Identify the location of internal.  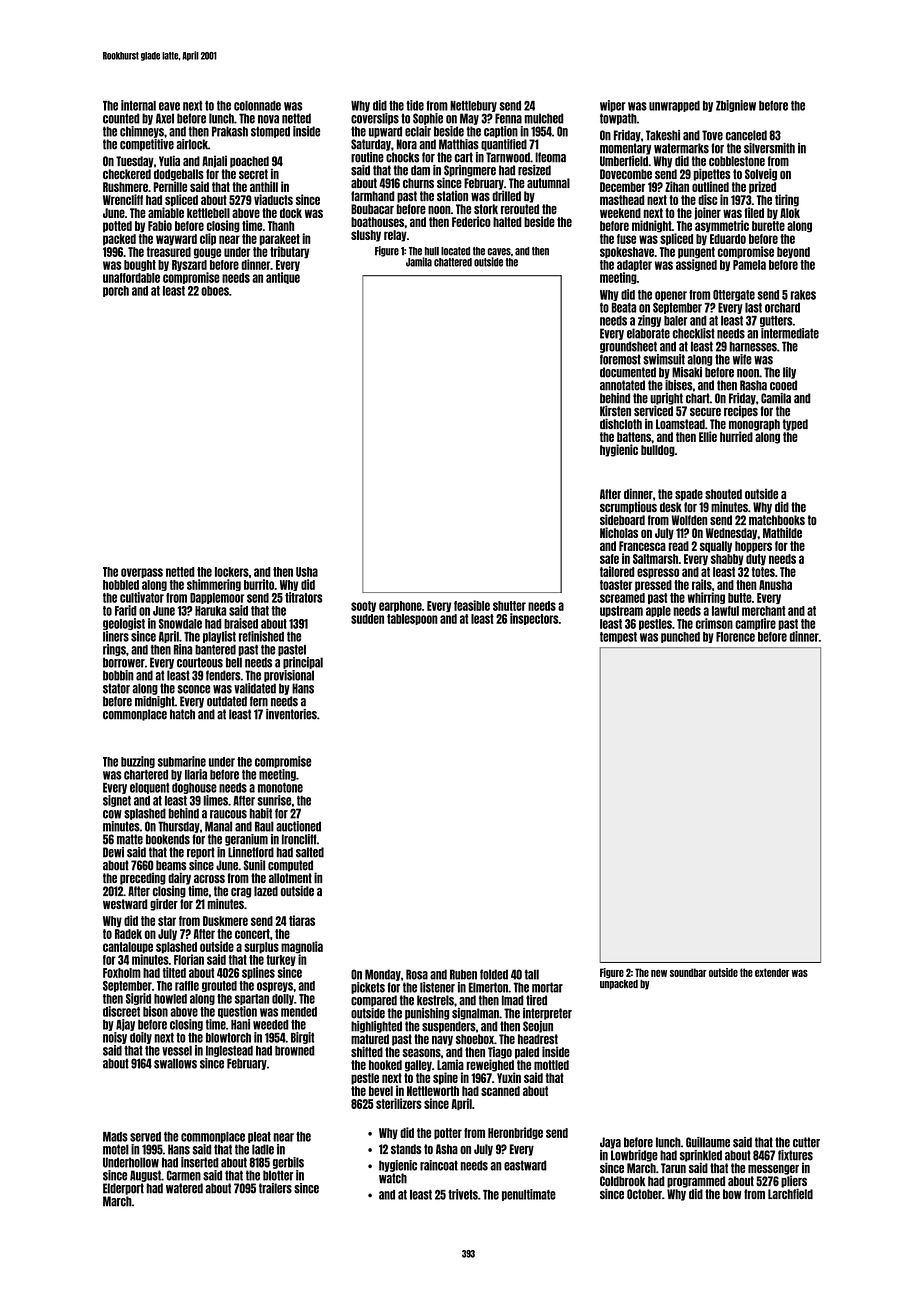
(138, 105).
